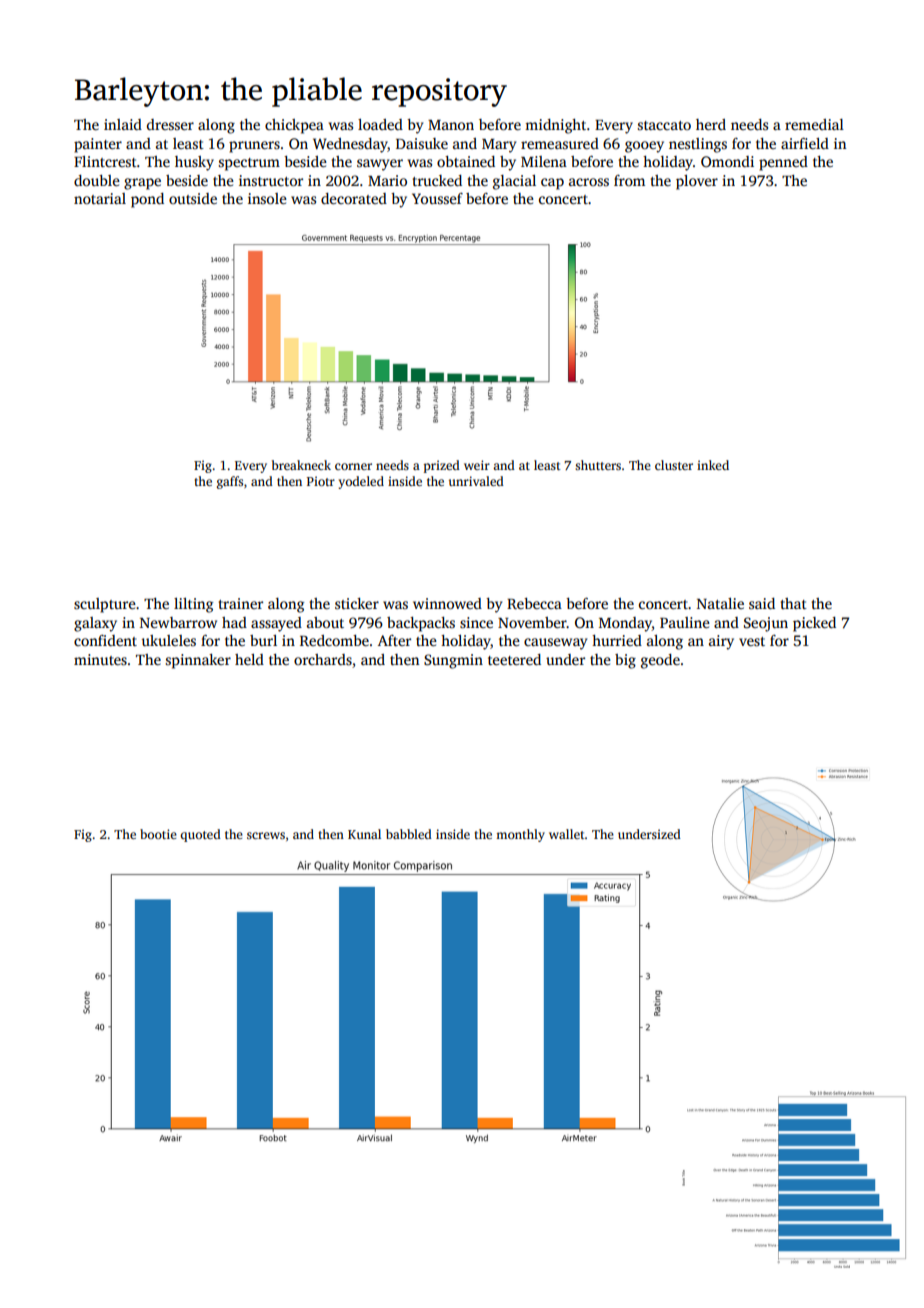 The width and height of the page is (924, 1308). I want to click on quoted, so click(200, 835).
